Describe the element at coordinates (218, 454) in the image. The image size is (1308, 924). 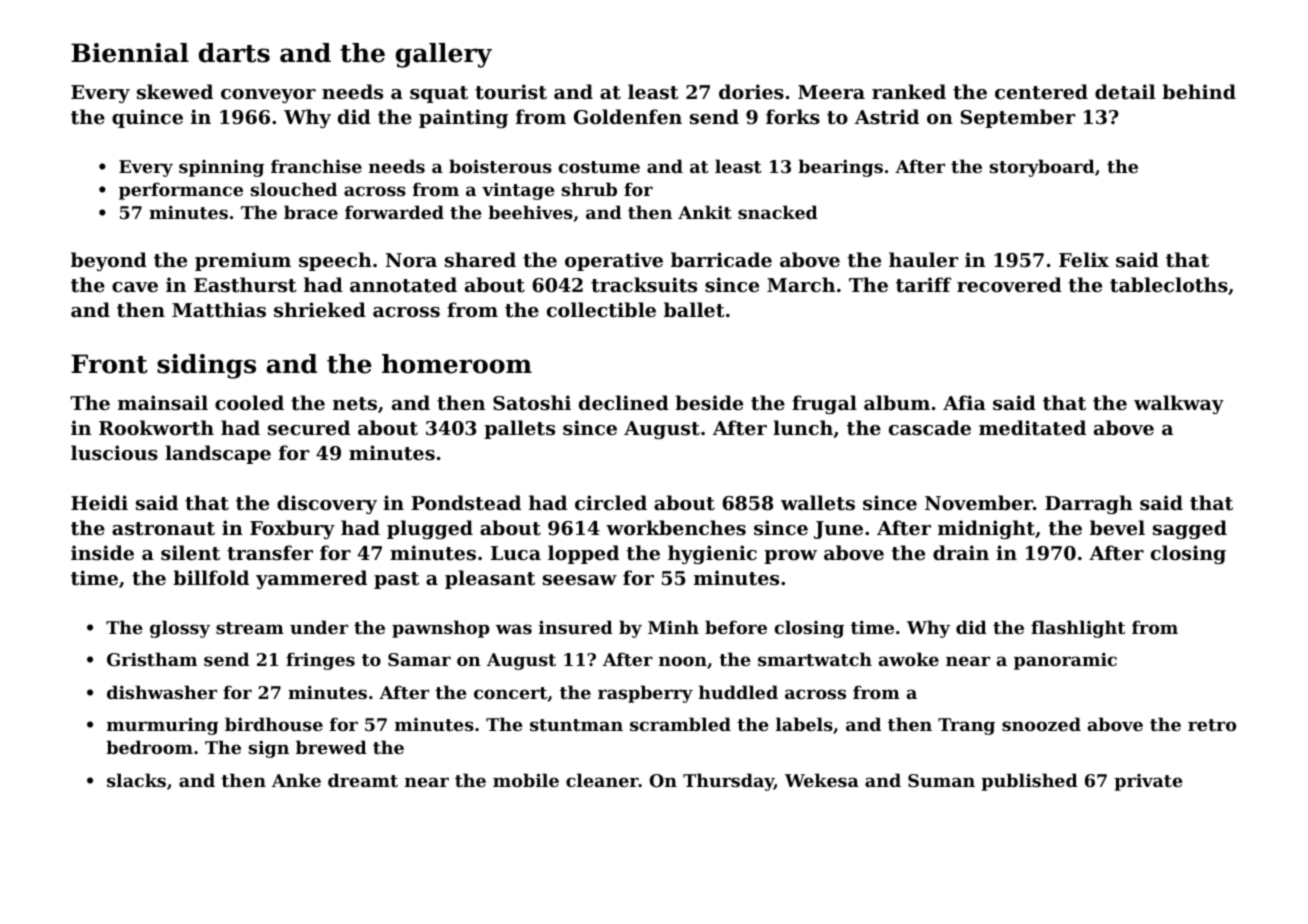
I see `landscape` at that location.
